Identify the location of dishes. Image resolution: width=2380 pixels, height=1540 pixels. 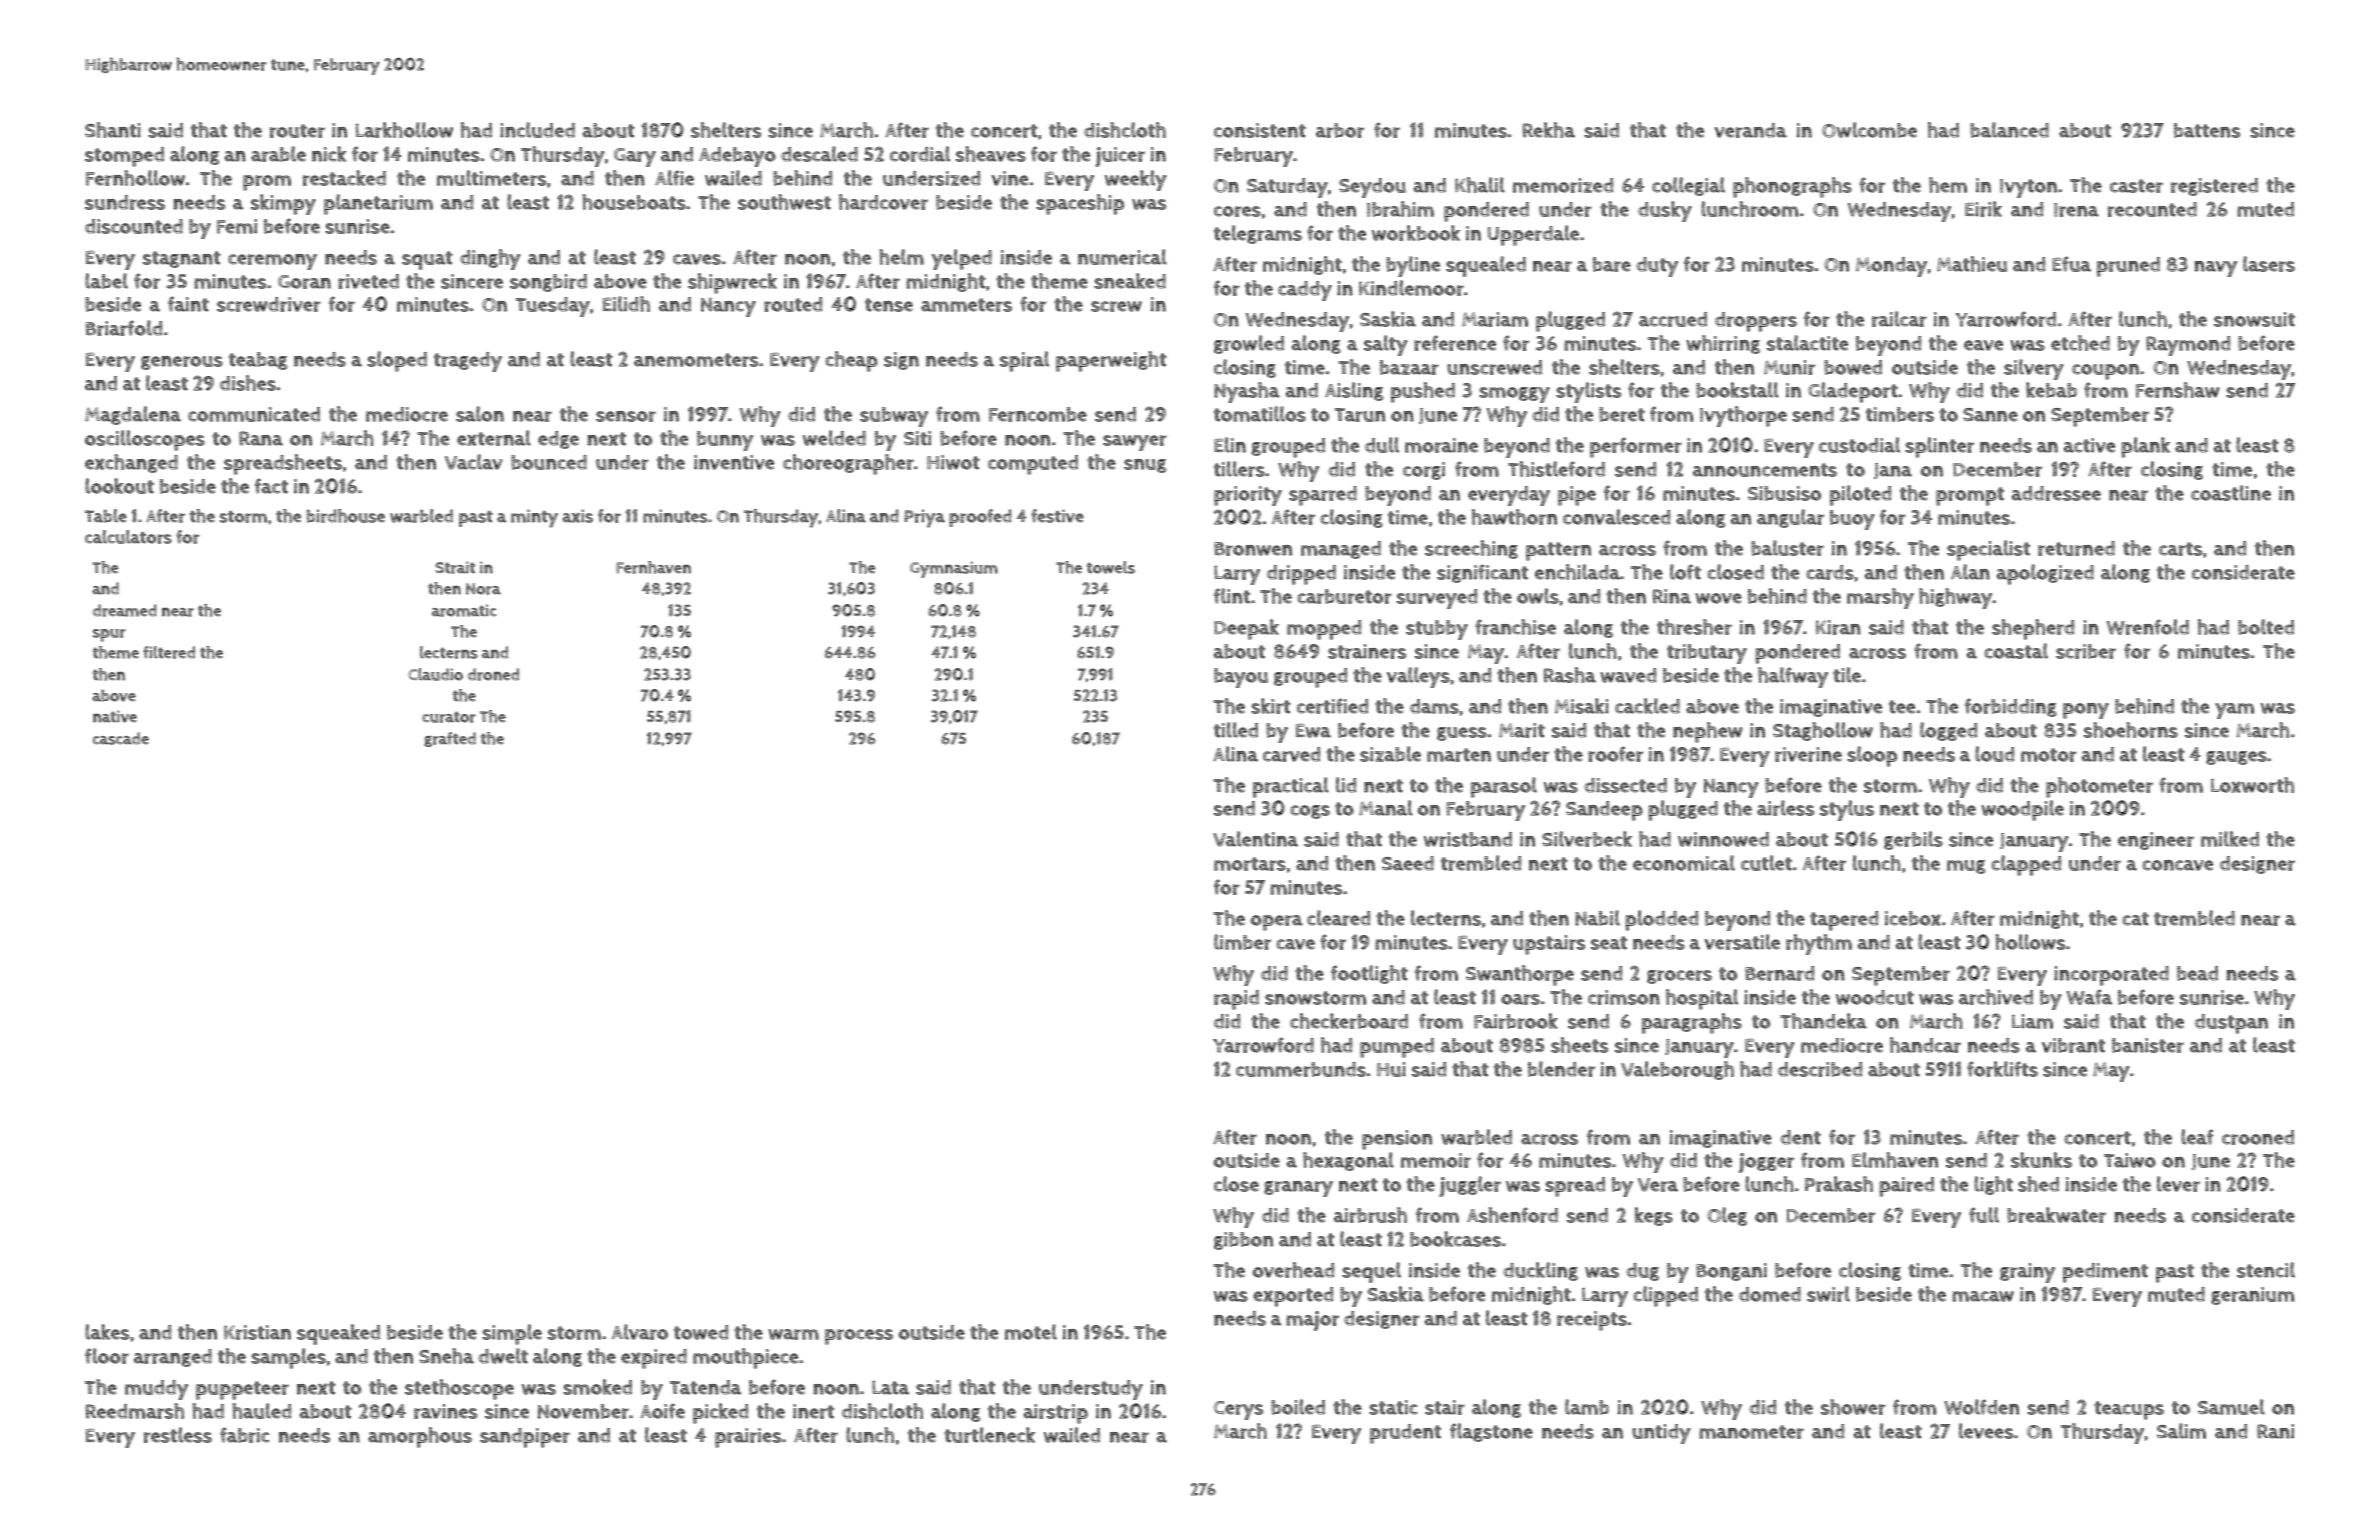
(248, 383).
